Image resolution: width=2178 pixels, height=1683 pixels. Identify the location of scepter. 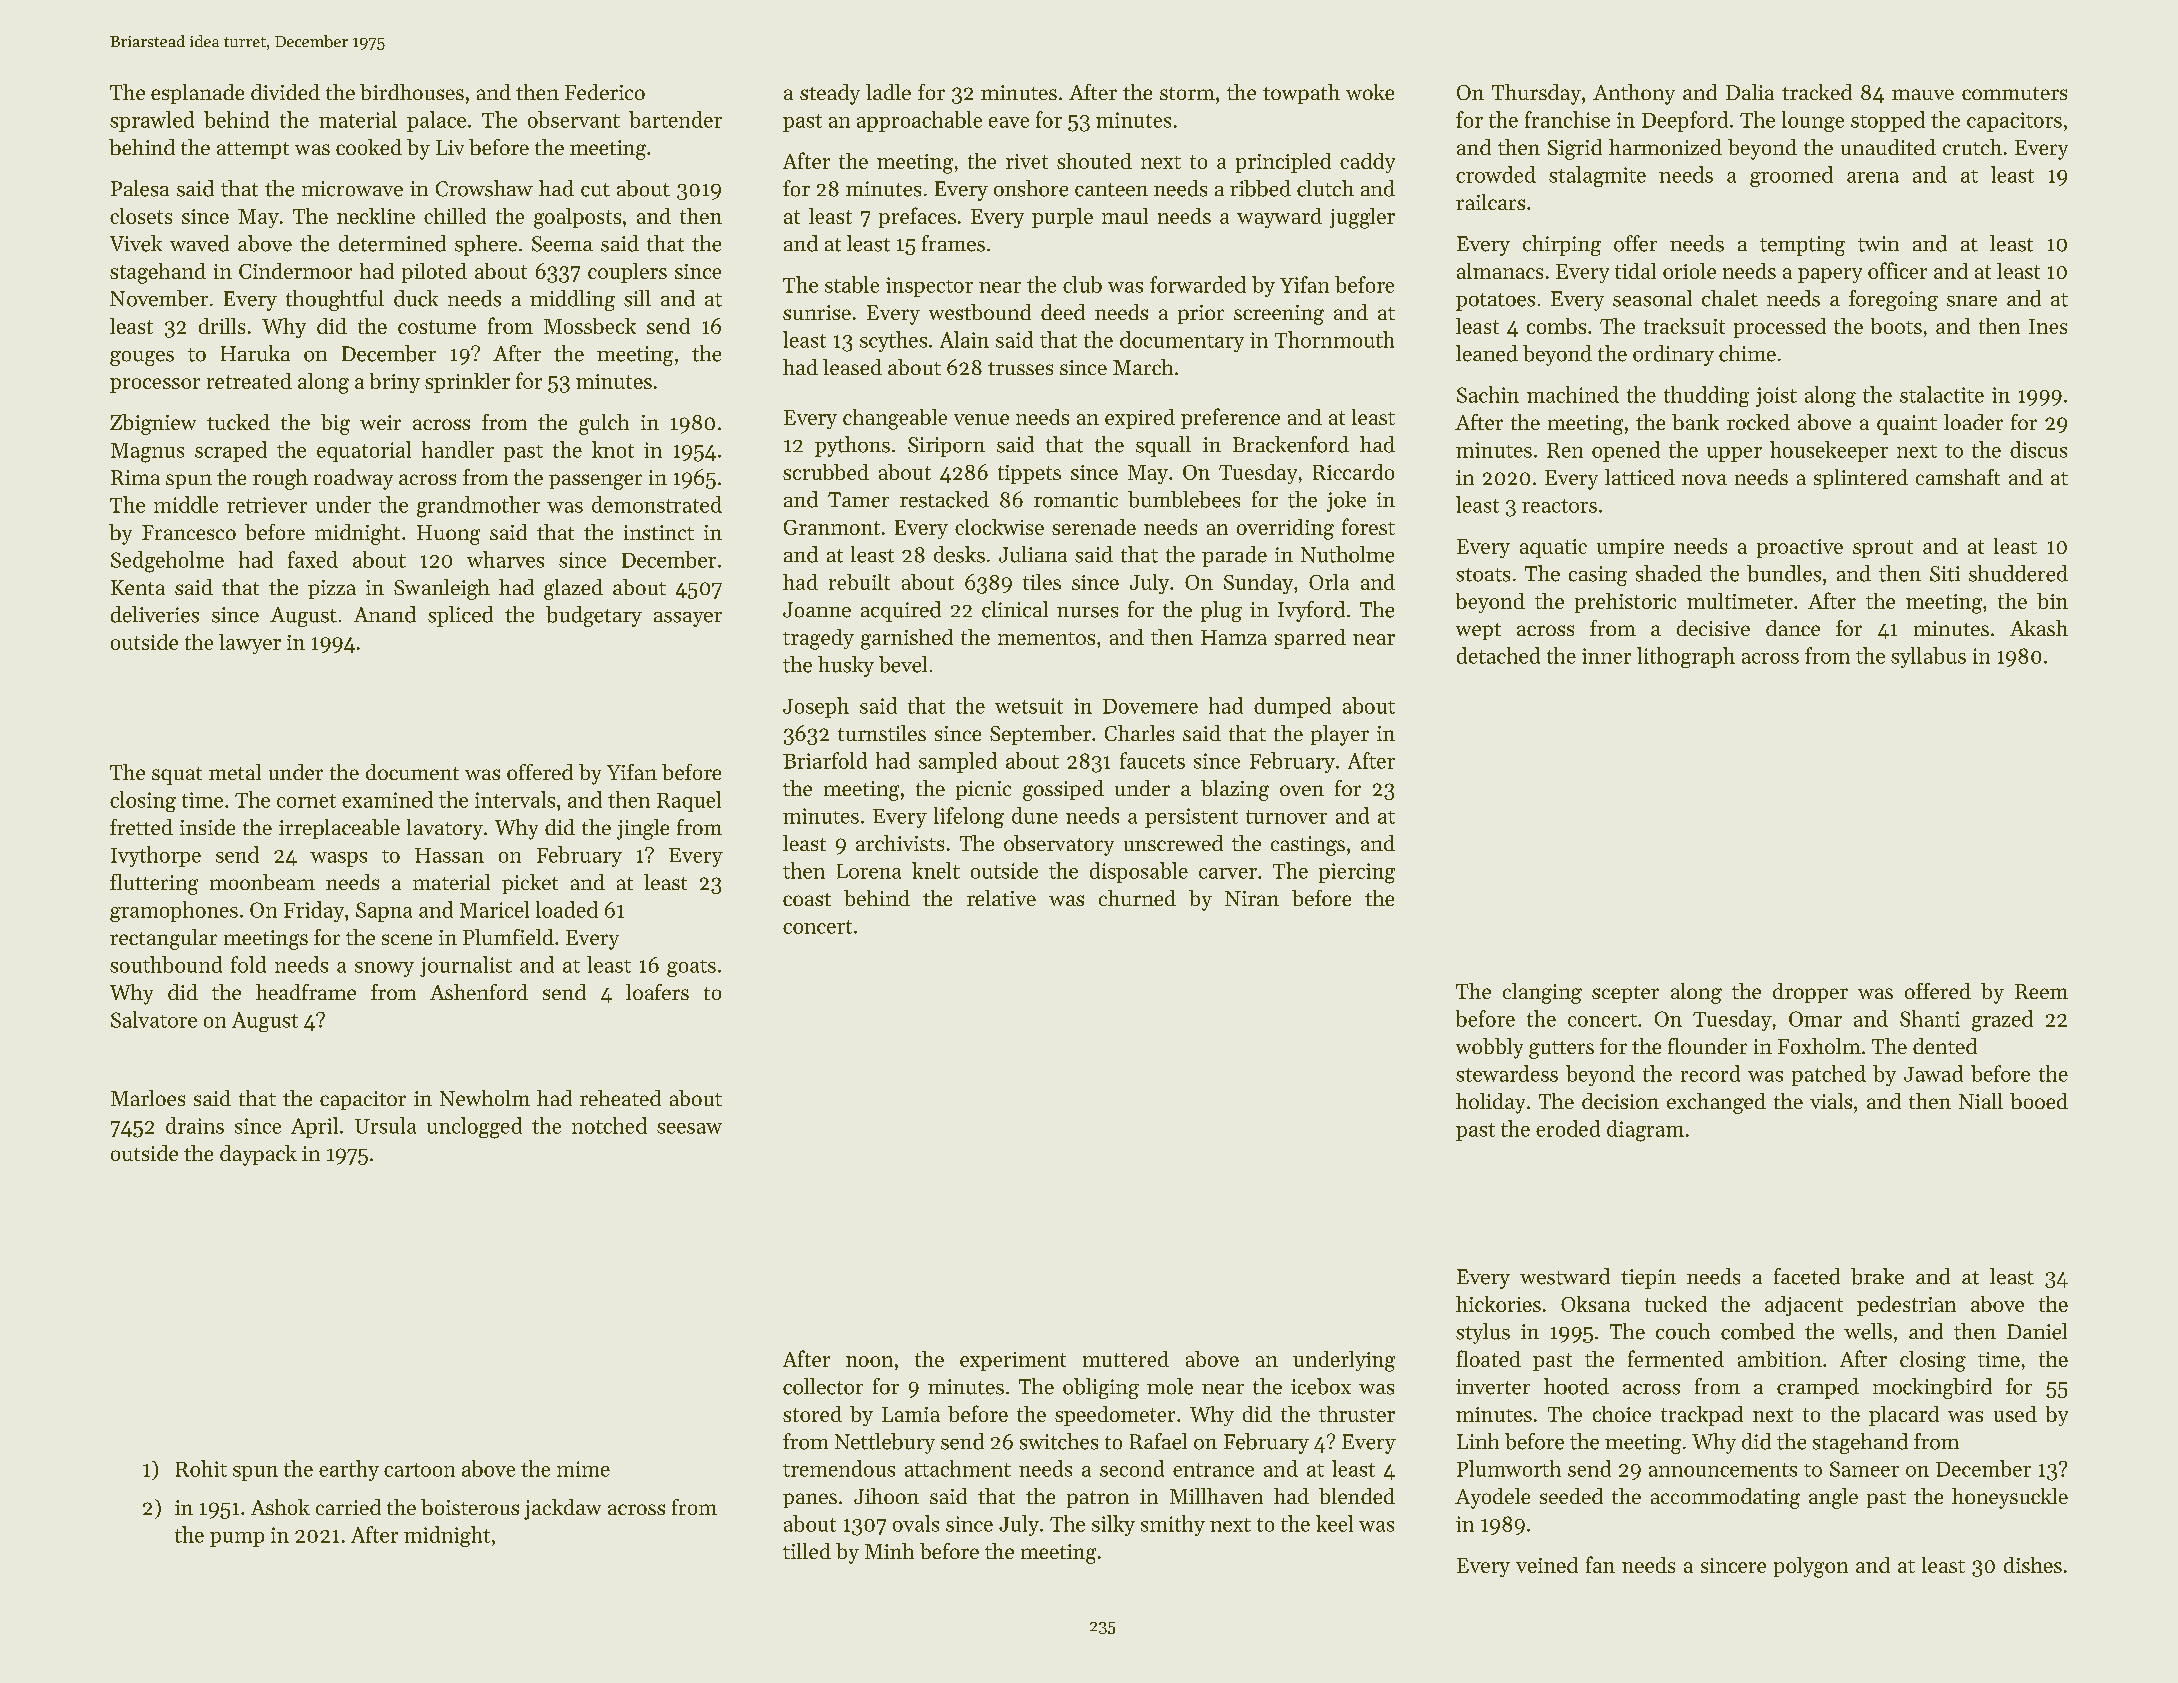
(1625, 994).
